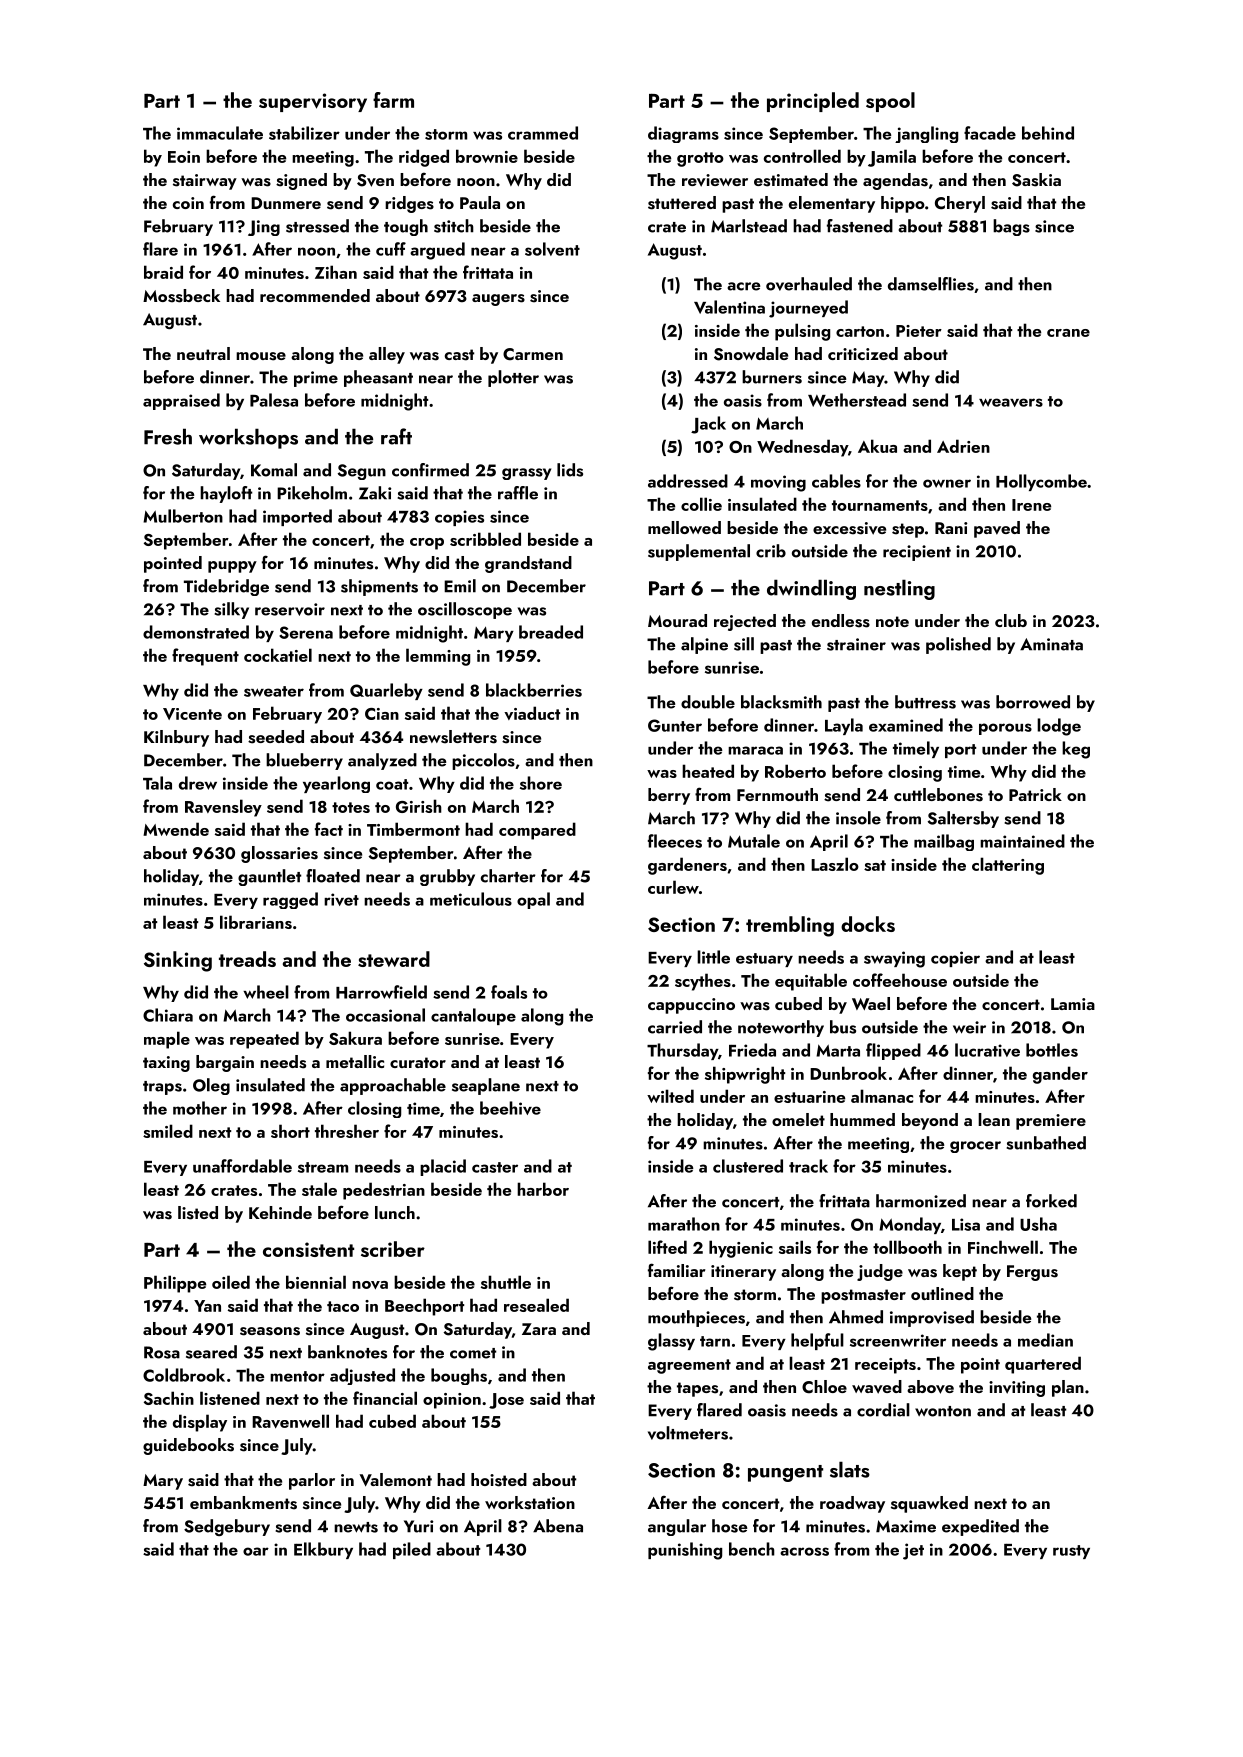 The image size is (1243, 1757). What do you see at coordinates (683, 134) in the page?
I see `diagrams` at bounding box center [683, 134].
